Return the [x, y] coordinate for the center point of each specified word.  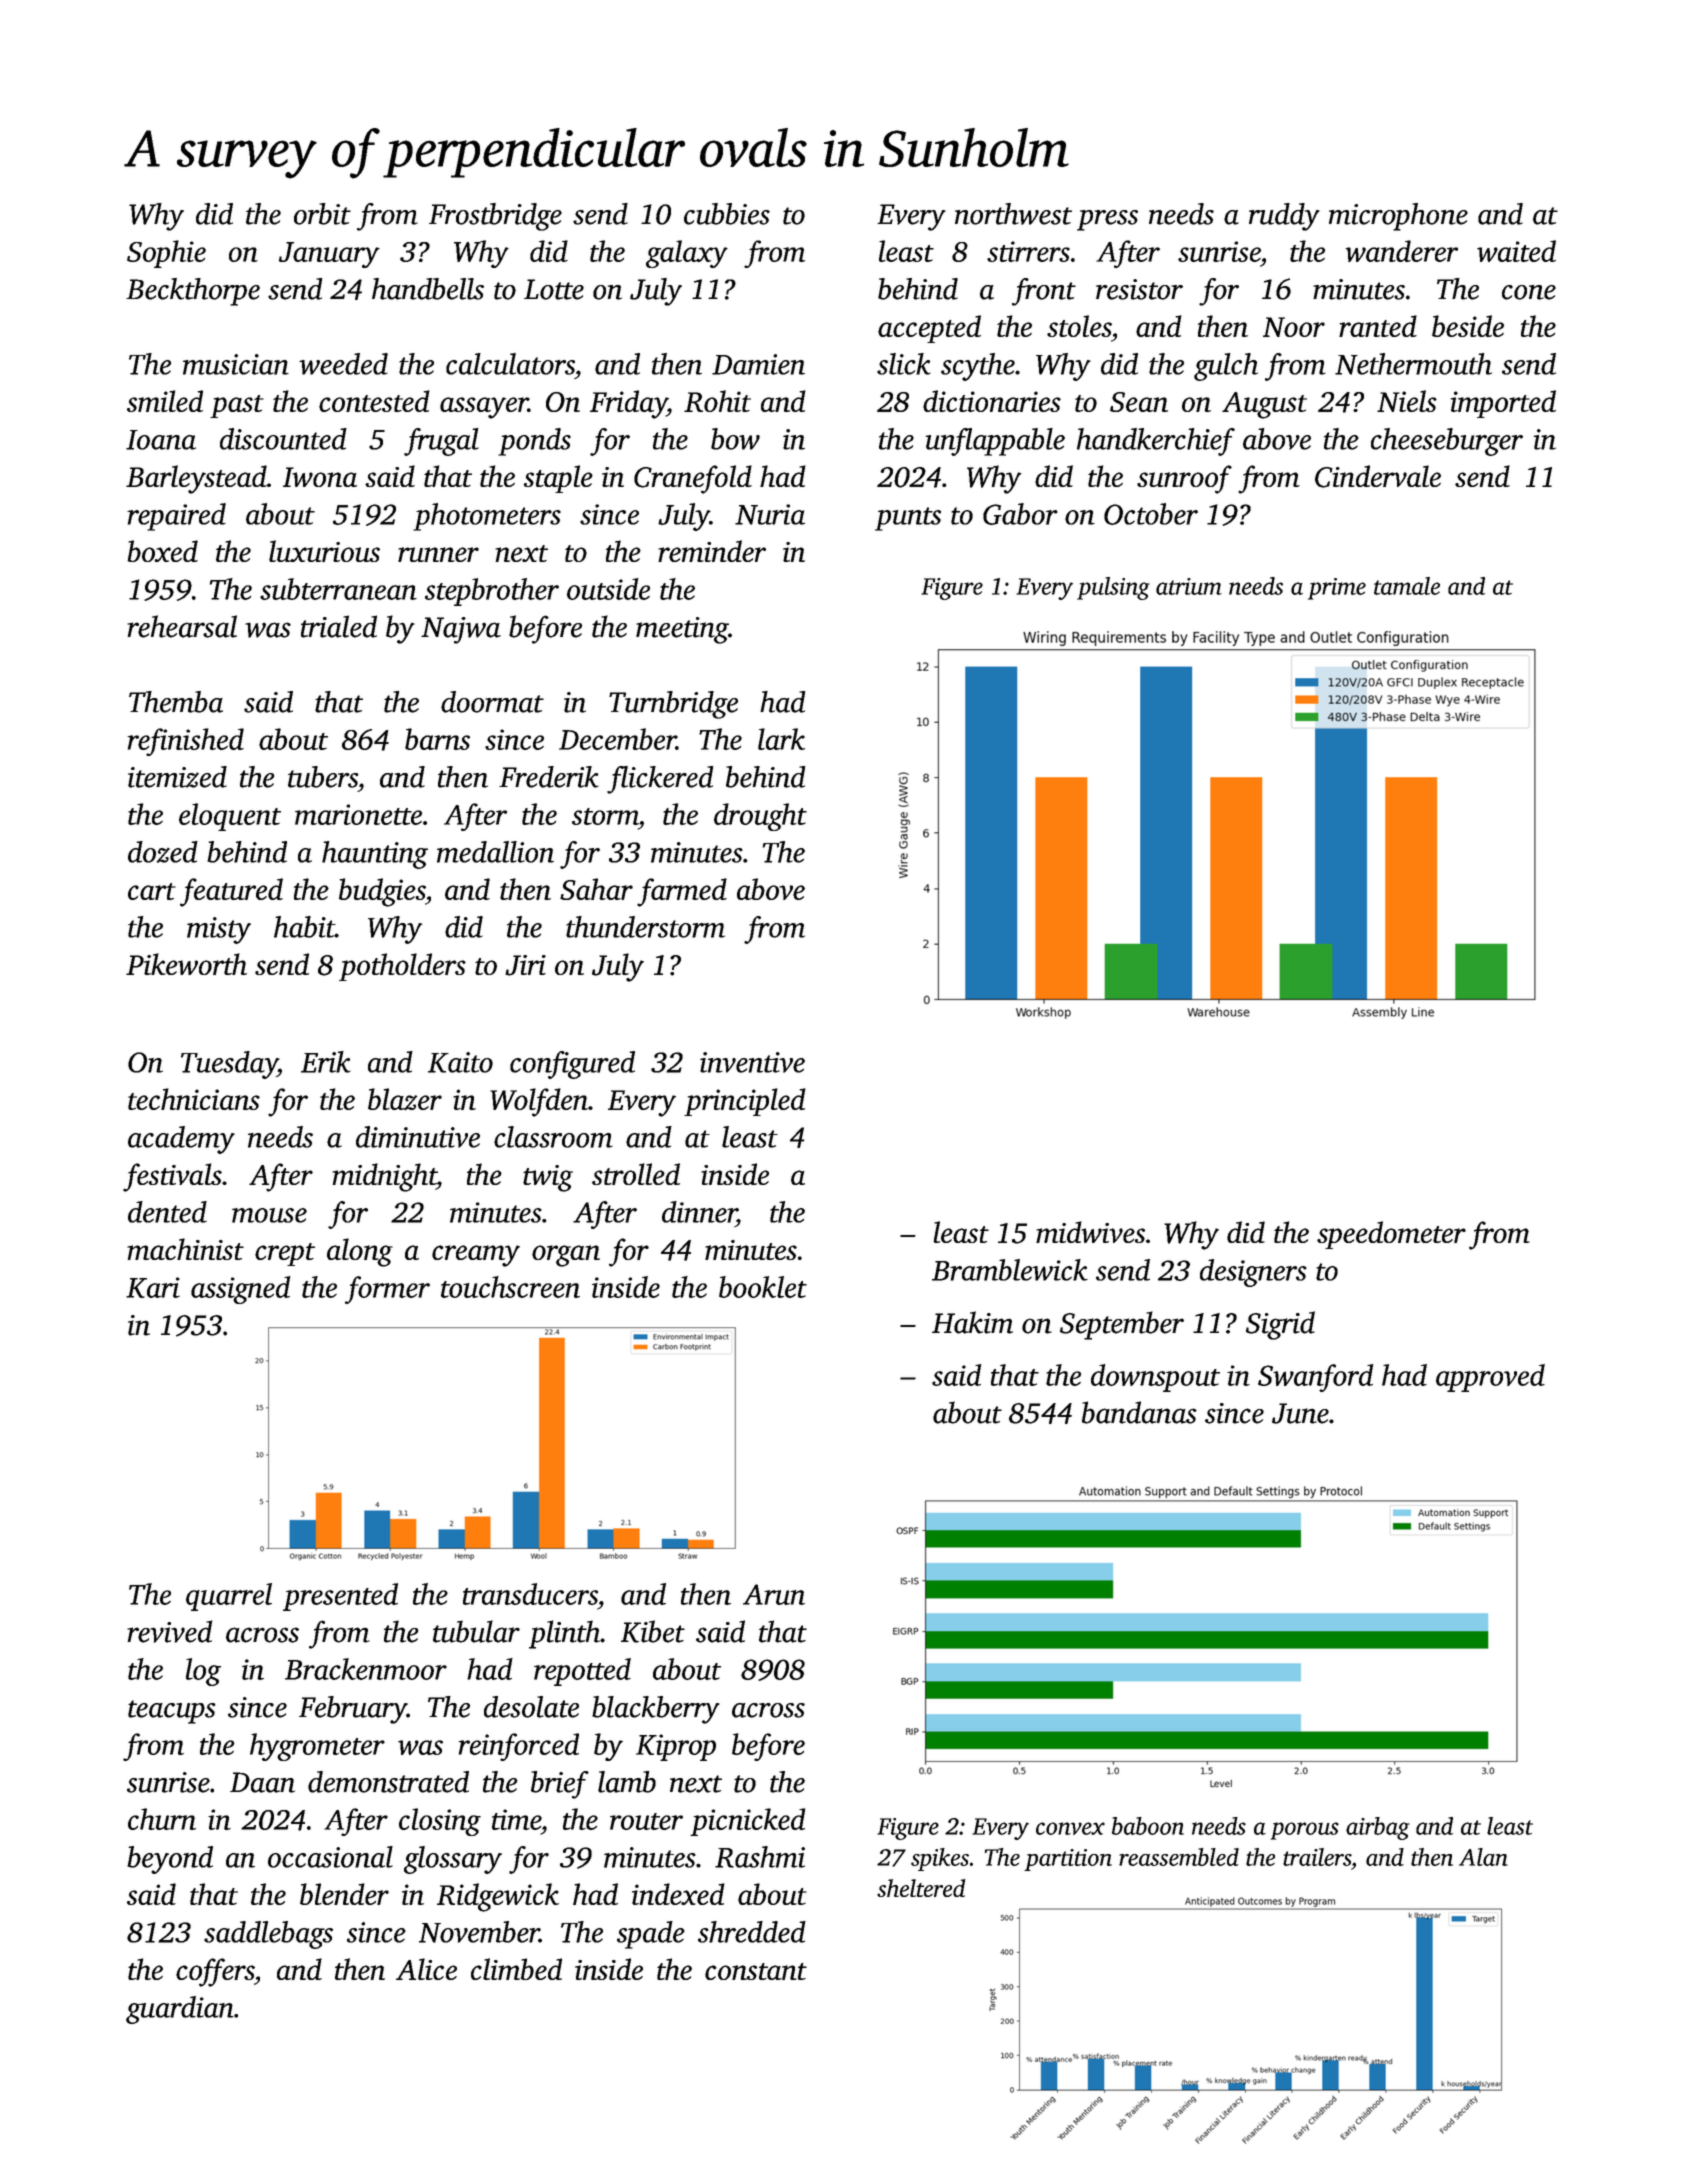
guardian [180, 2010]
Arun [774, 1594]
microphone [1398, 217]
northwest [1013, 214]
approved [1490, 1378]
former [387, 1290]
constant [756, 1971]
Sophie [166, 254]
